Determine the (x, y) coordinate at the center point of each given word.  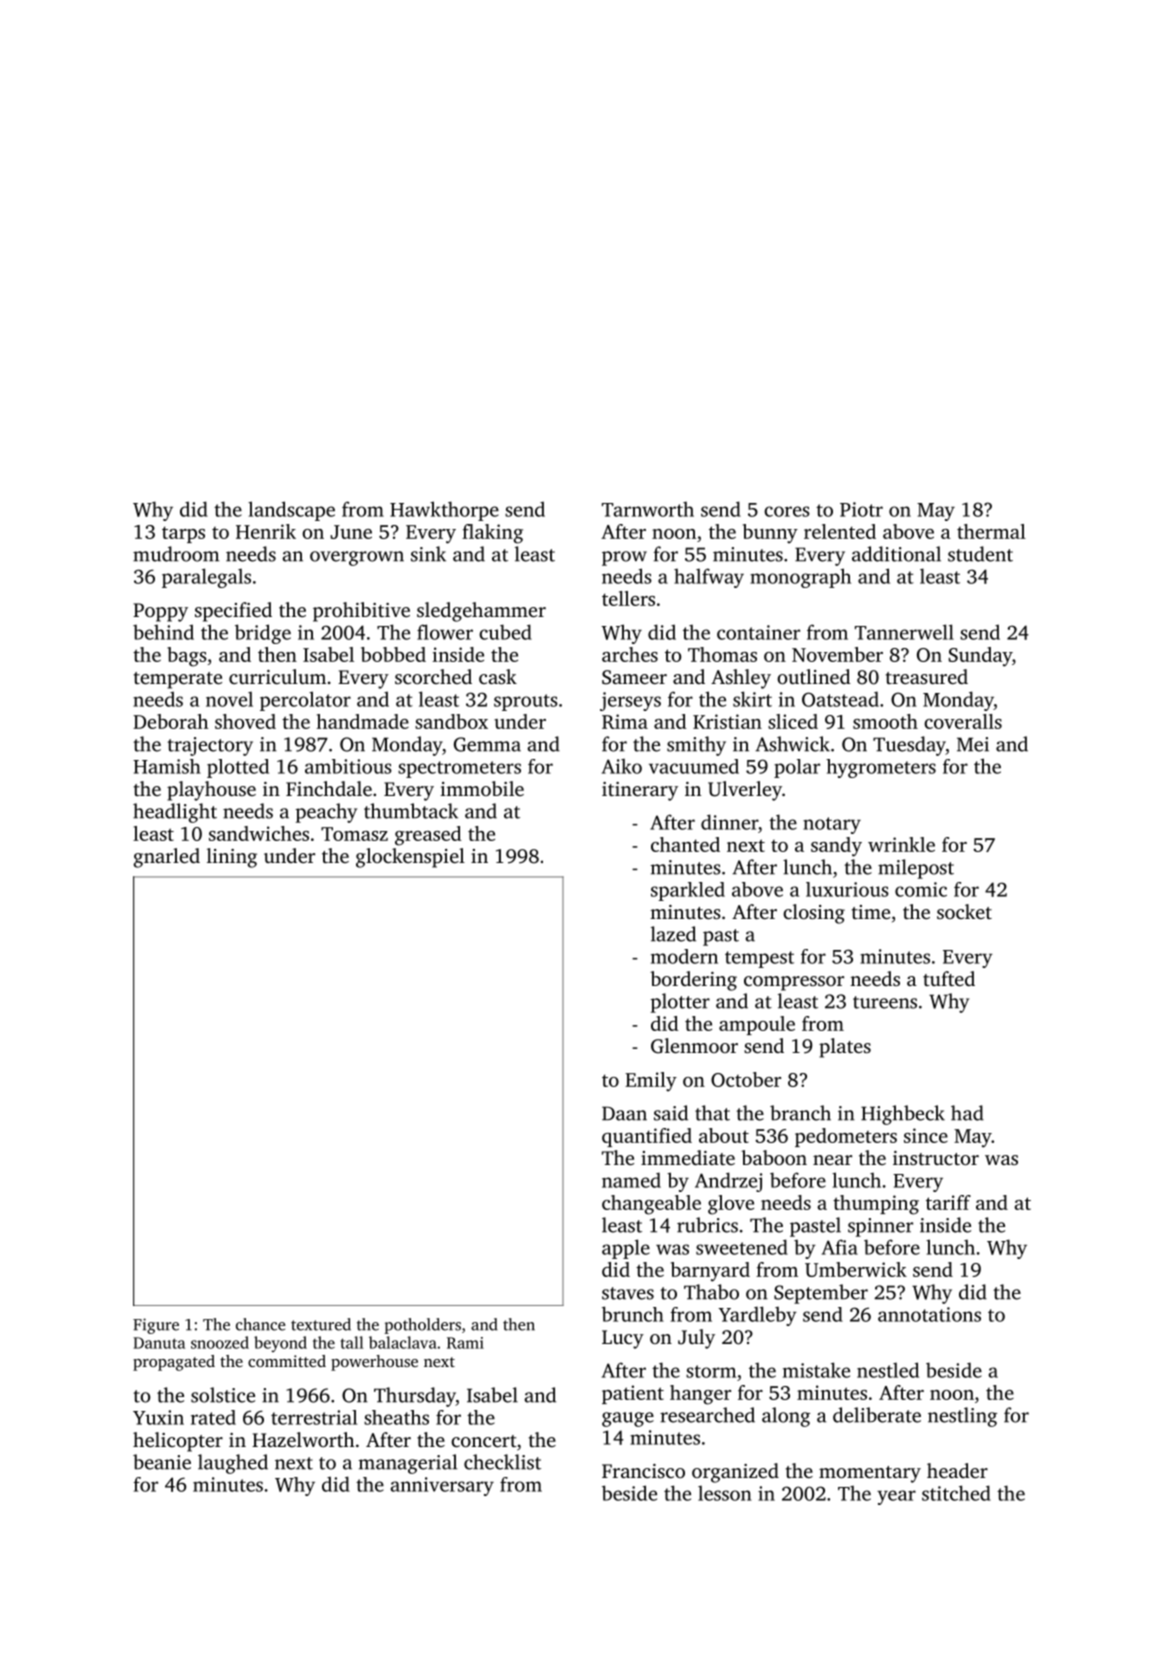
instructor (936, 1158)
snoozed (220, 1342)
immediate (688, 1157)
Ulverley (745, 791)
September (821, 1294)
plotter (680, 1003)
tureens (885, 1002)
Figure (156, 1326)
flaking (492, 534)
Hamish (167, 766)
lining (232, 858)
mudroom (176, 554)
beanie (162, 1462)
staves (628, 1293)
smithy (696, 746)
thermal (991, 531)
